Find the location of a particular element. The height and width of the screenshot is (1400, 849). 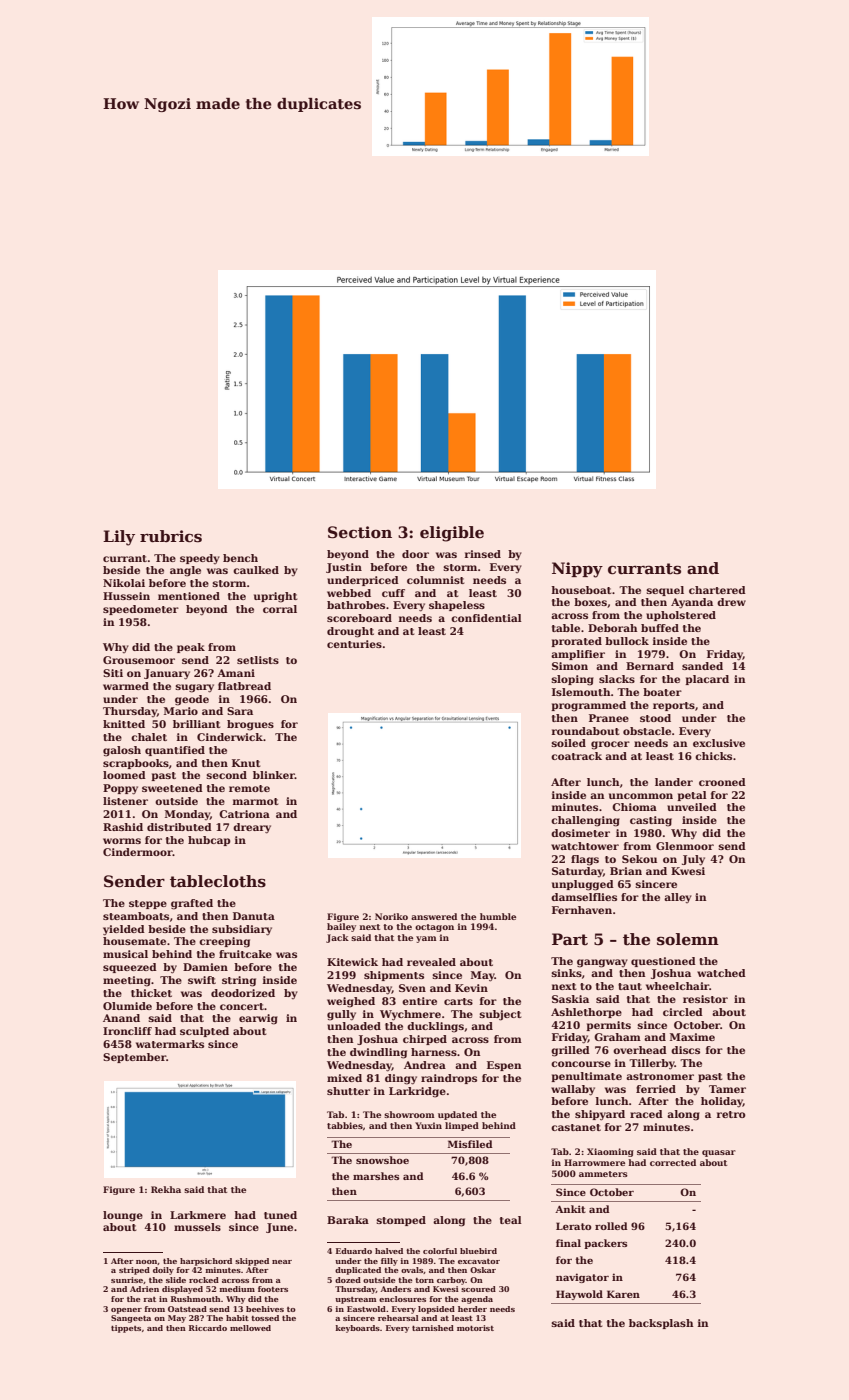

cuff is located at coordinates (393, 593).
